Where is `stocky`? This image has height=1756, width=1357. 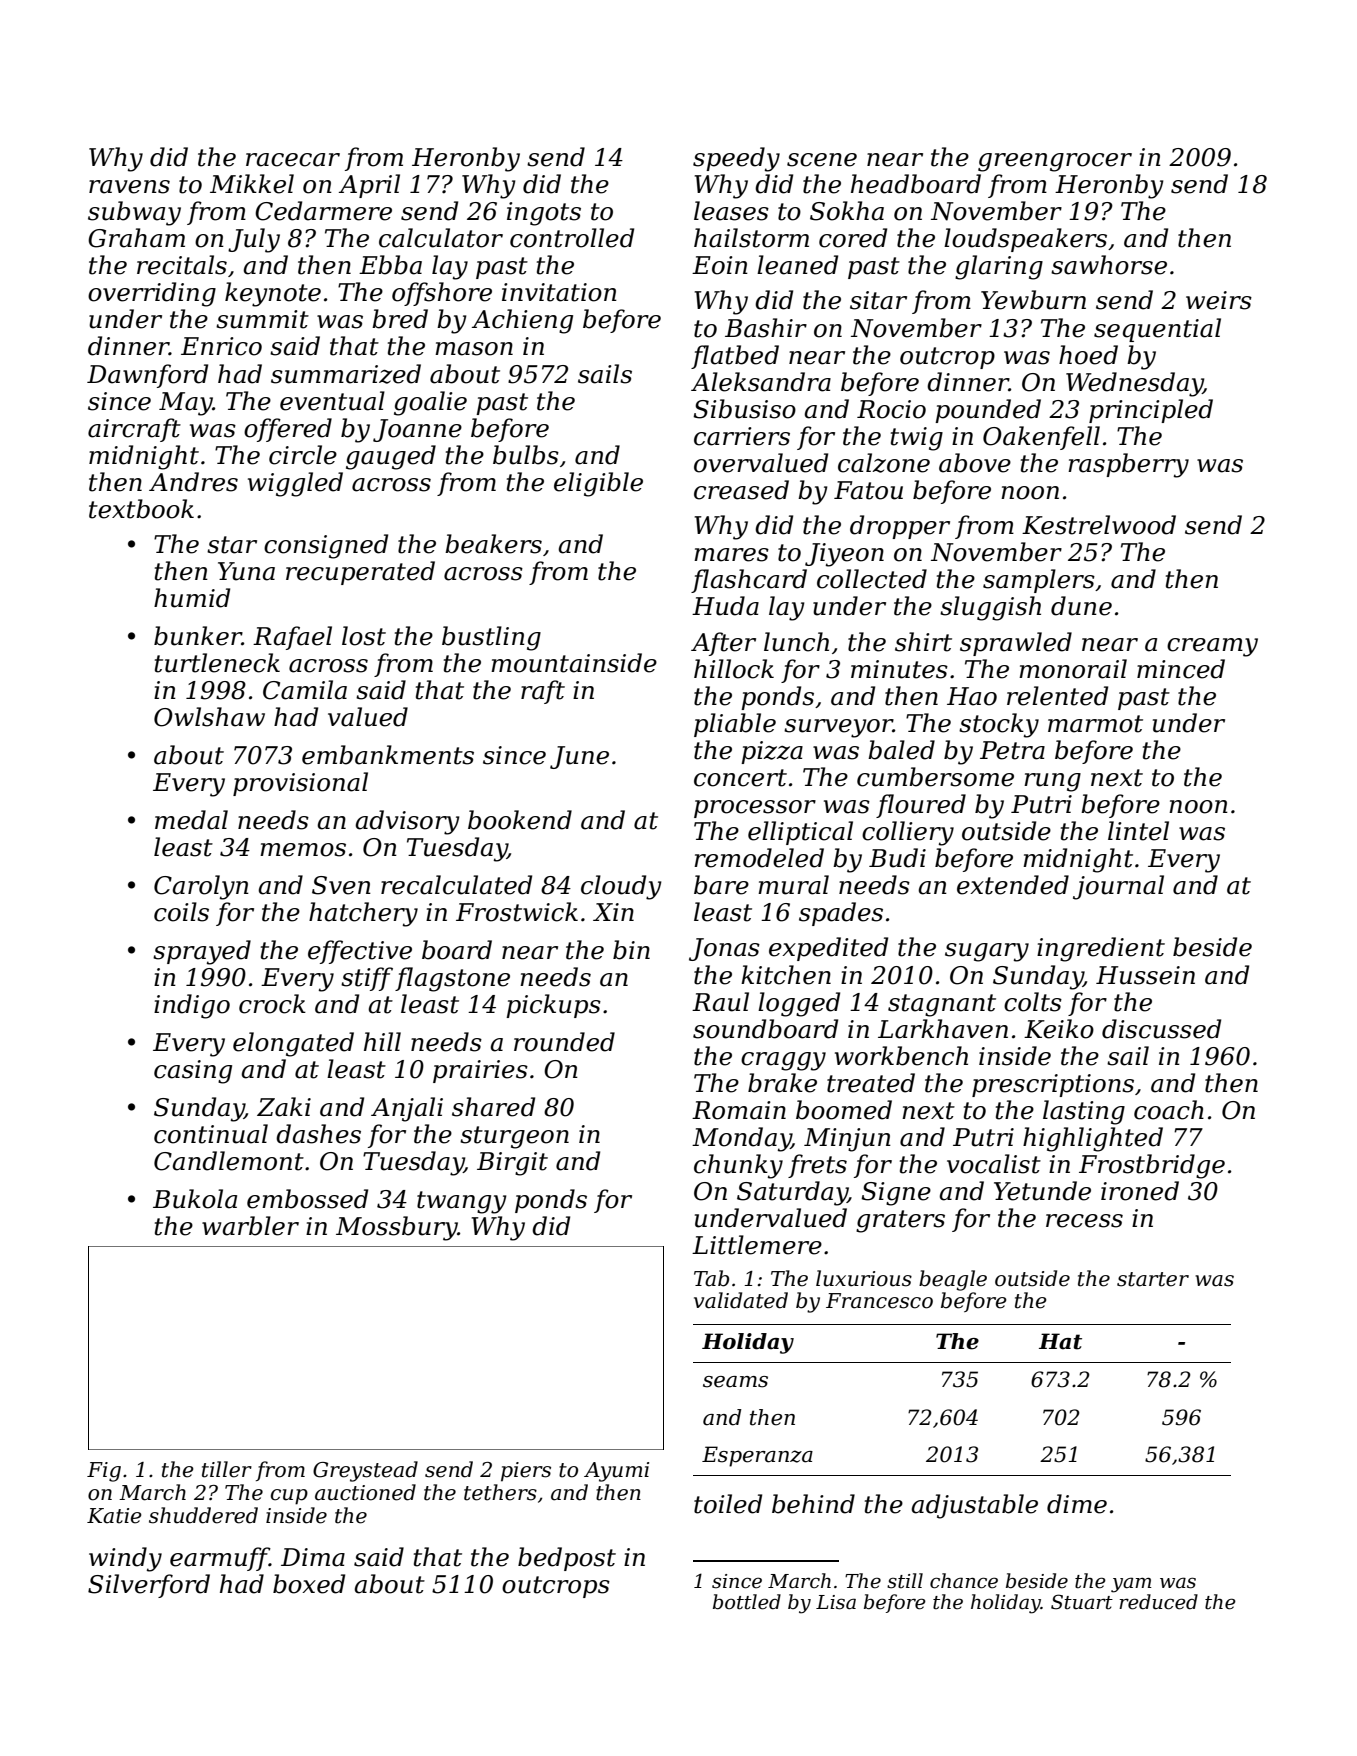
stocky is located at coordinates (999, 725).
